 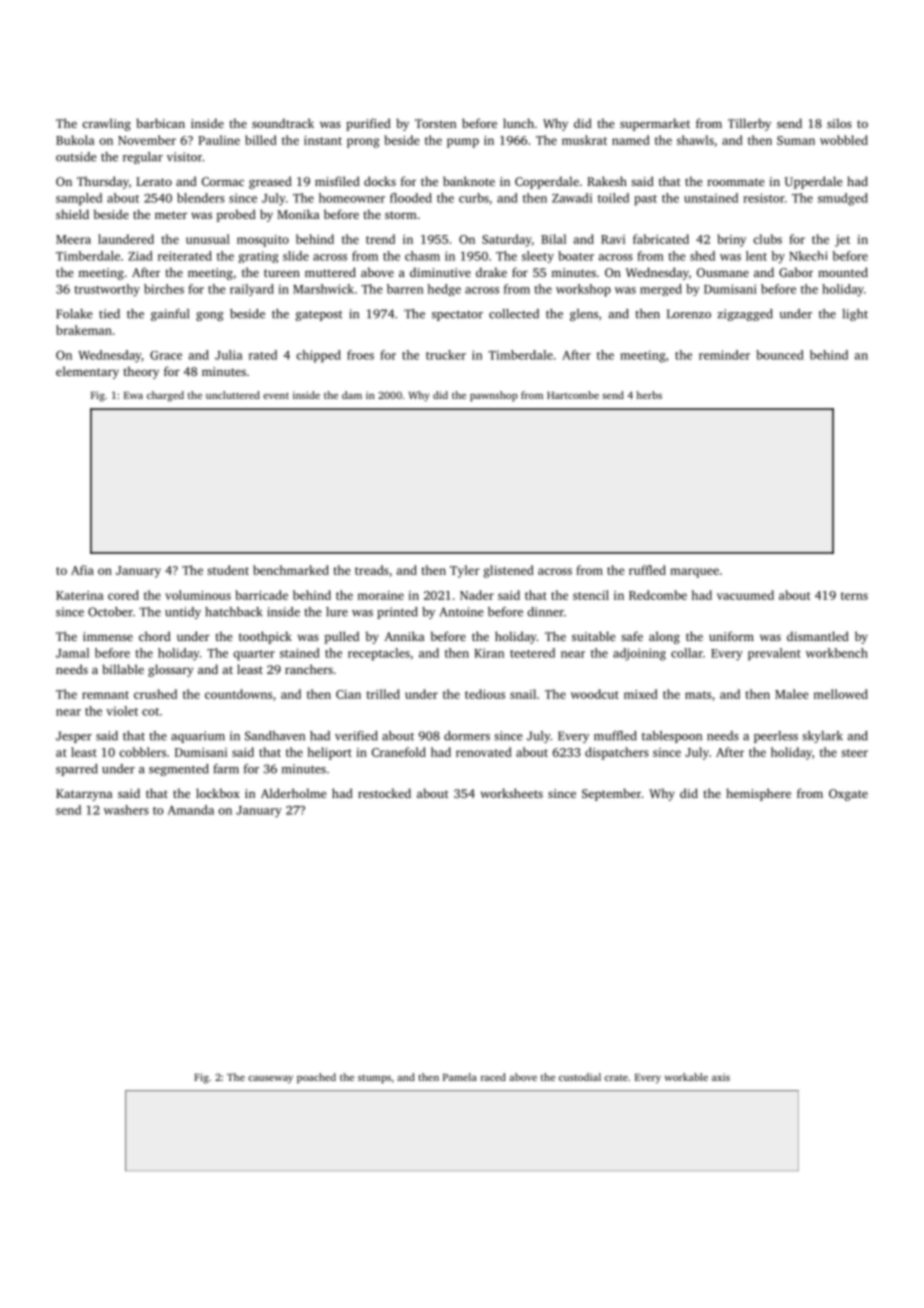 I want to click on pawnshop, so click(x=494, y=396).
